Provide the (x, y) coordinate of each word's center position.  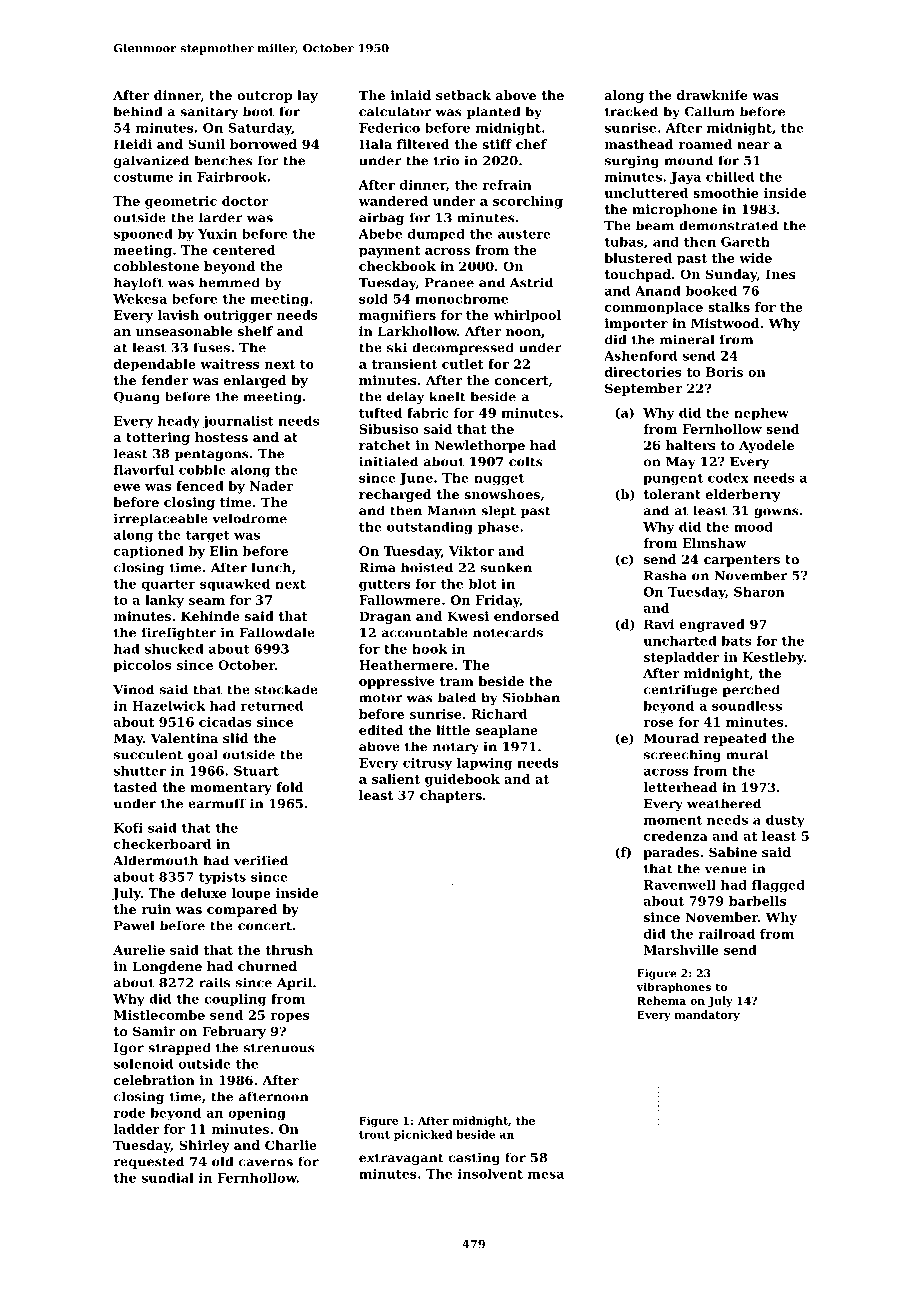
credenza (676, 836)
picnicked (423, 1135)
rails (214, 982)
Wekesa (140, 299)
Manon (451, 511)
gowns (776, 513)
